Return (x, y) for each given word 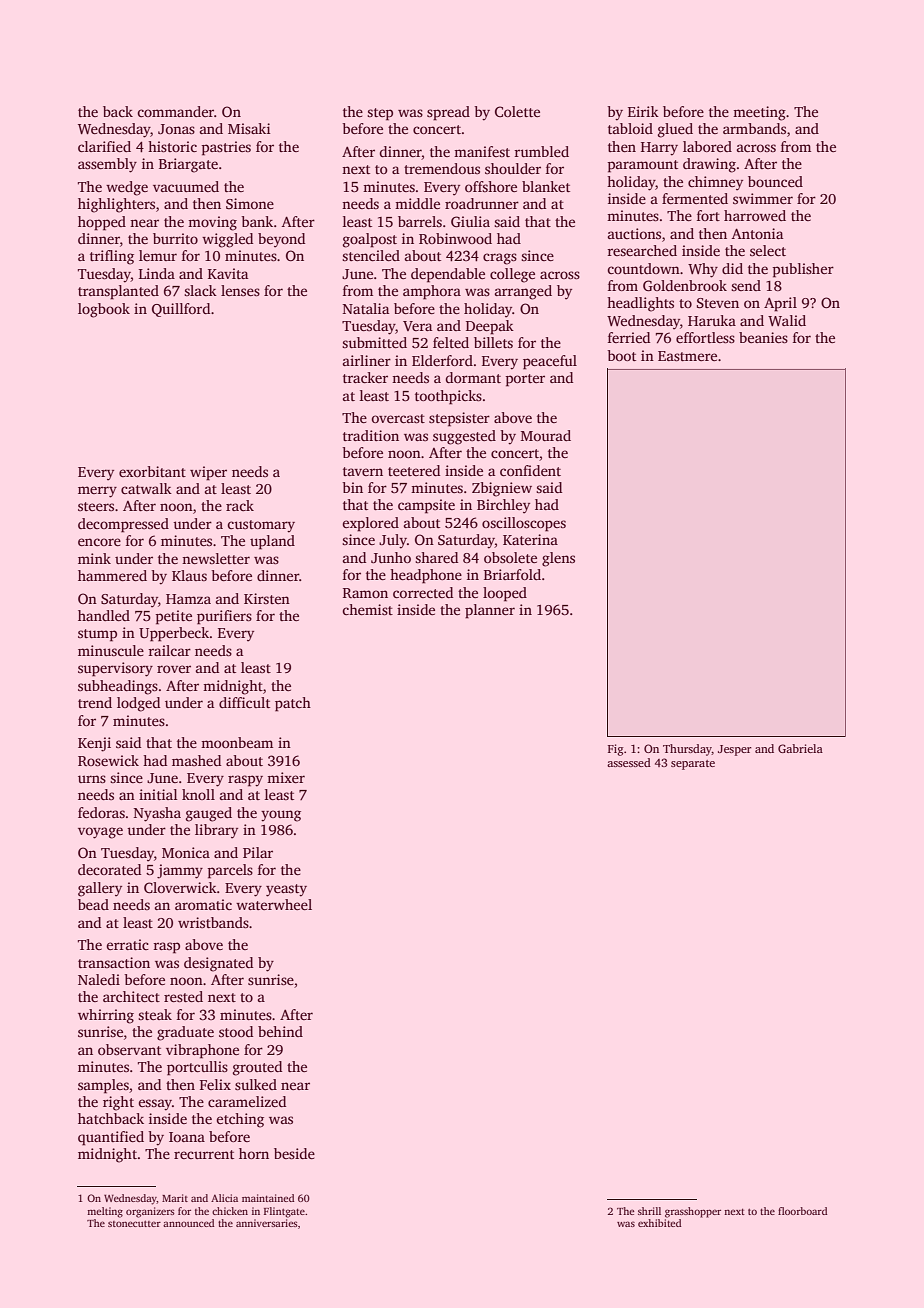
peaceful (550, 362)
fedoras (101, 812)
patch (293, 704)
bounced (775, 181)
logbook (104, 310)
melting (105, 1212)
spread (448, 113)
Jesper (735, 750)
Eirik (643, 111)
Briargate (188, 165)
